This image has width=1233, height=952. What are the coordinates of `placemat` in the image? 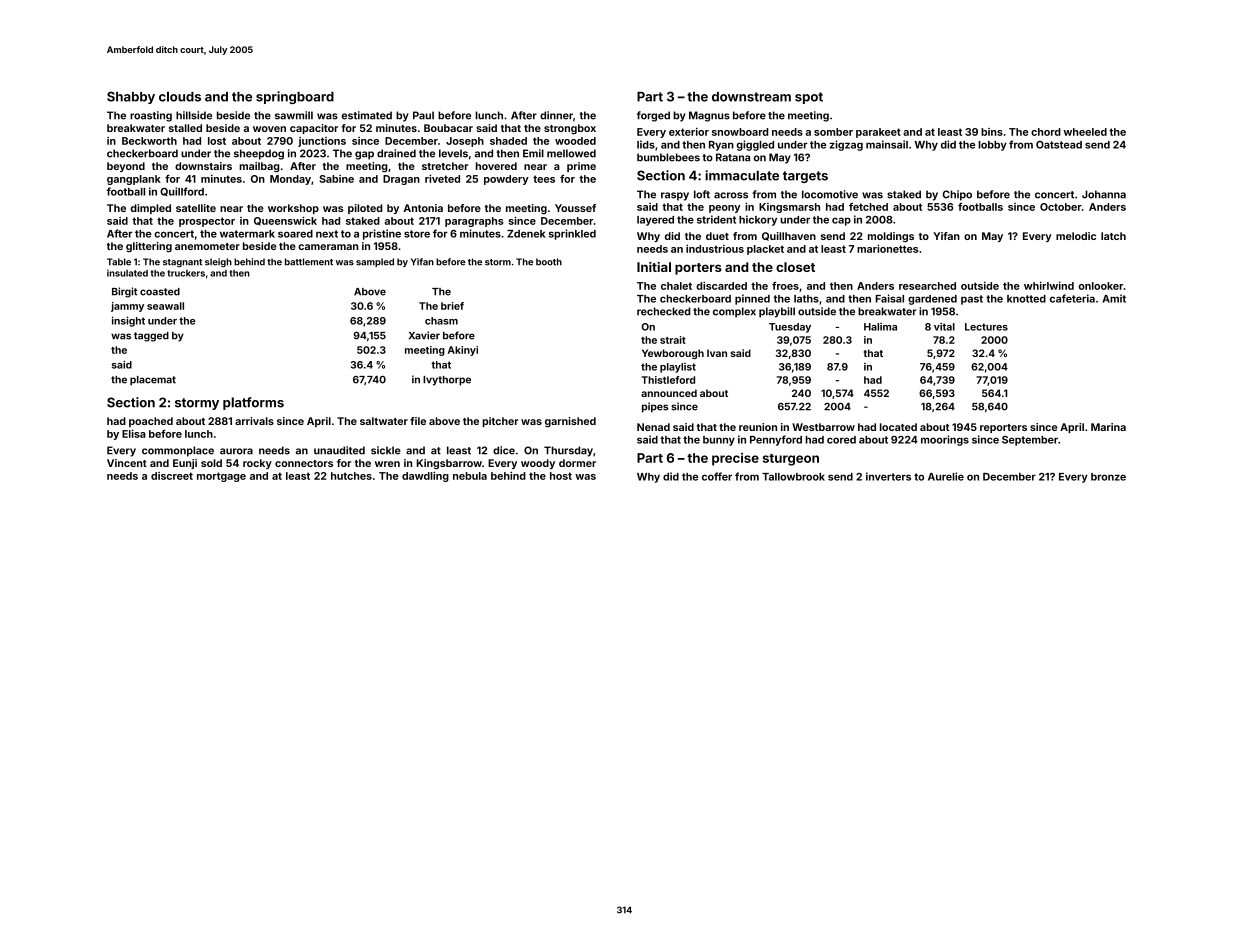 It's located at (153, 381).
